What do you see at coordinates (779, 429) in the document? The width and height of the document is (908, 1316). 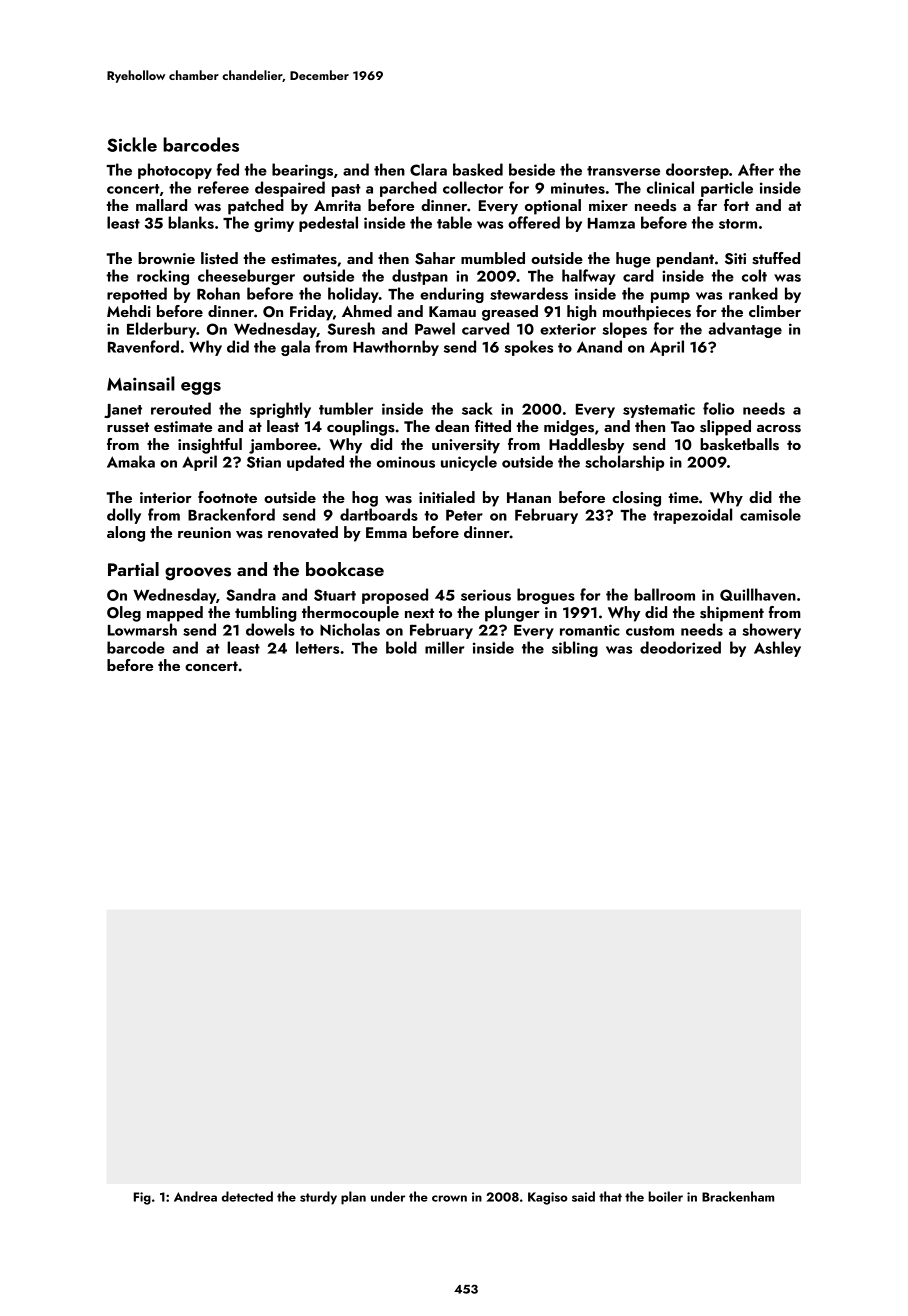 I see `across` at bounding box center [779, 429].
